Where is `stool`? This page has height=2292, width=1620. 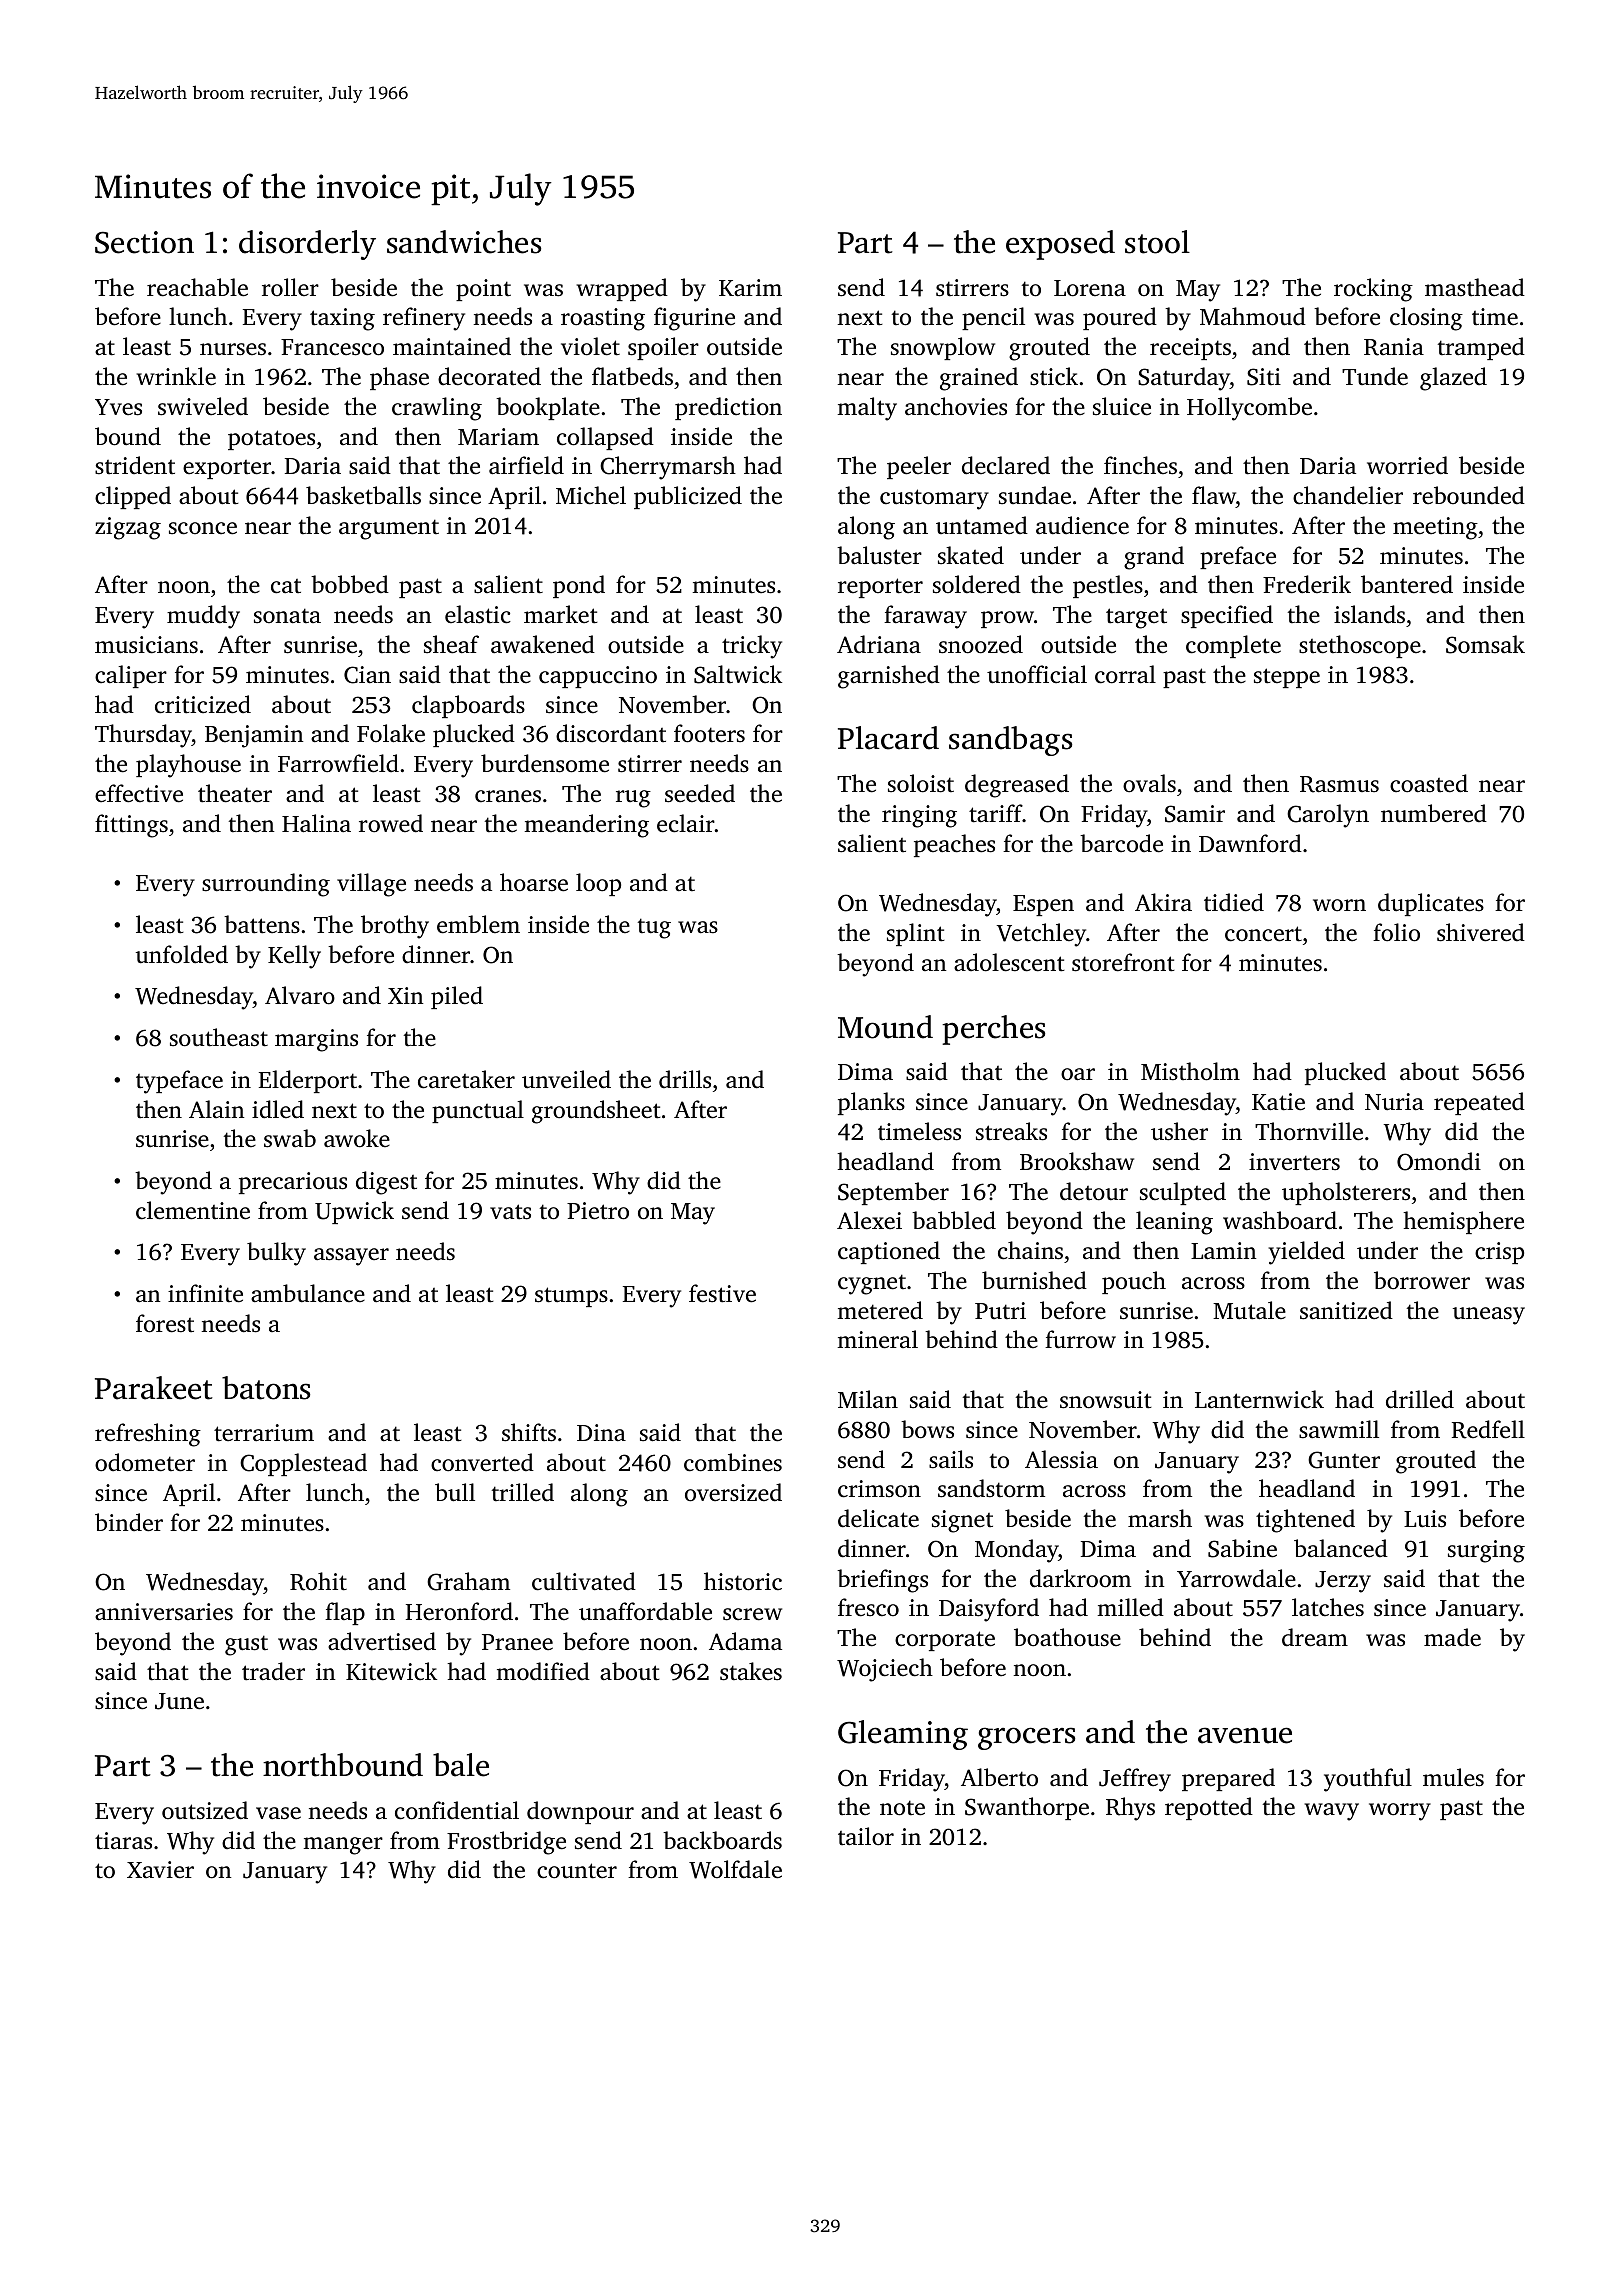
stool is located at coordinates (1157, 242).
